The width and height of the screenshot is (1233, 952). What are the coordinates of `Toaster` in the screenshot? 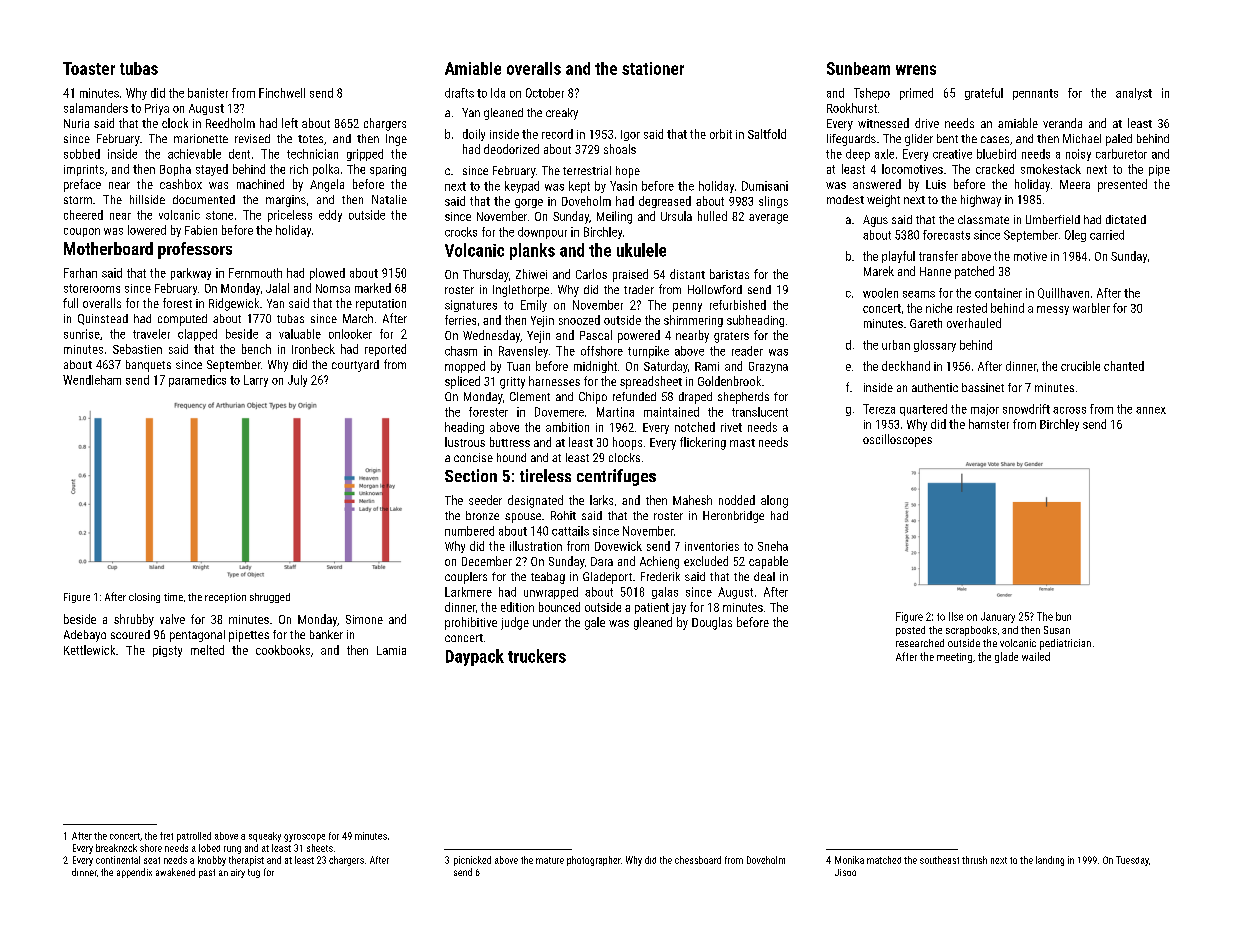 It's located at (89, 68).
